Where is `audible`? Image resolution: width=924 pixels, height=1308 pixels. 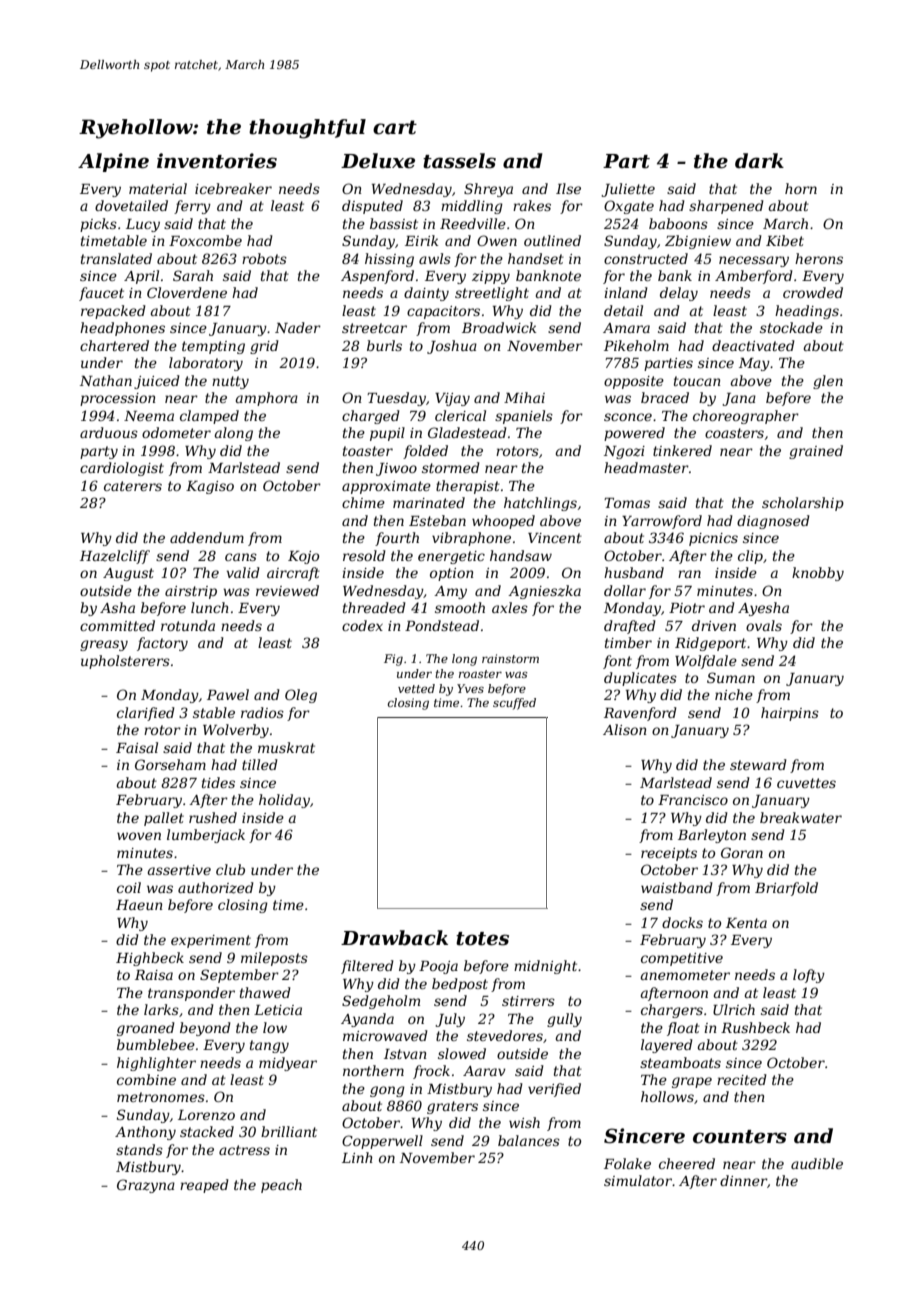
audible is located at coordinates (817, 1163).
